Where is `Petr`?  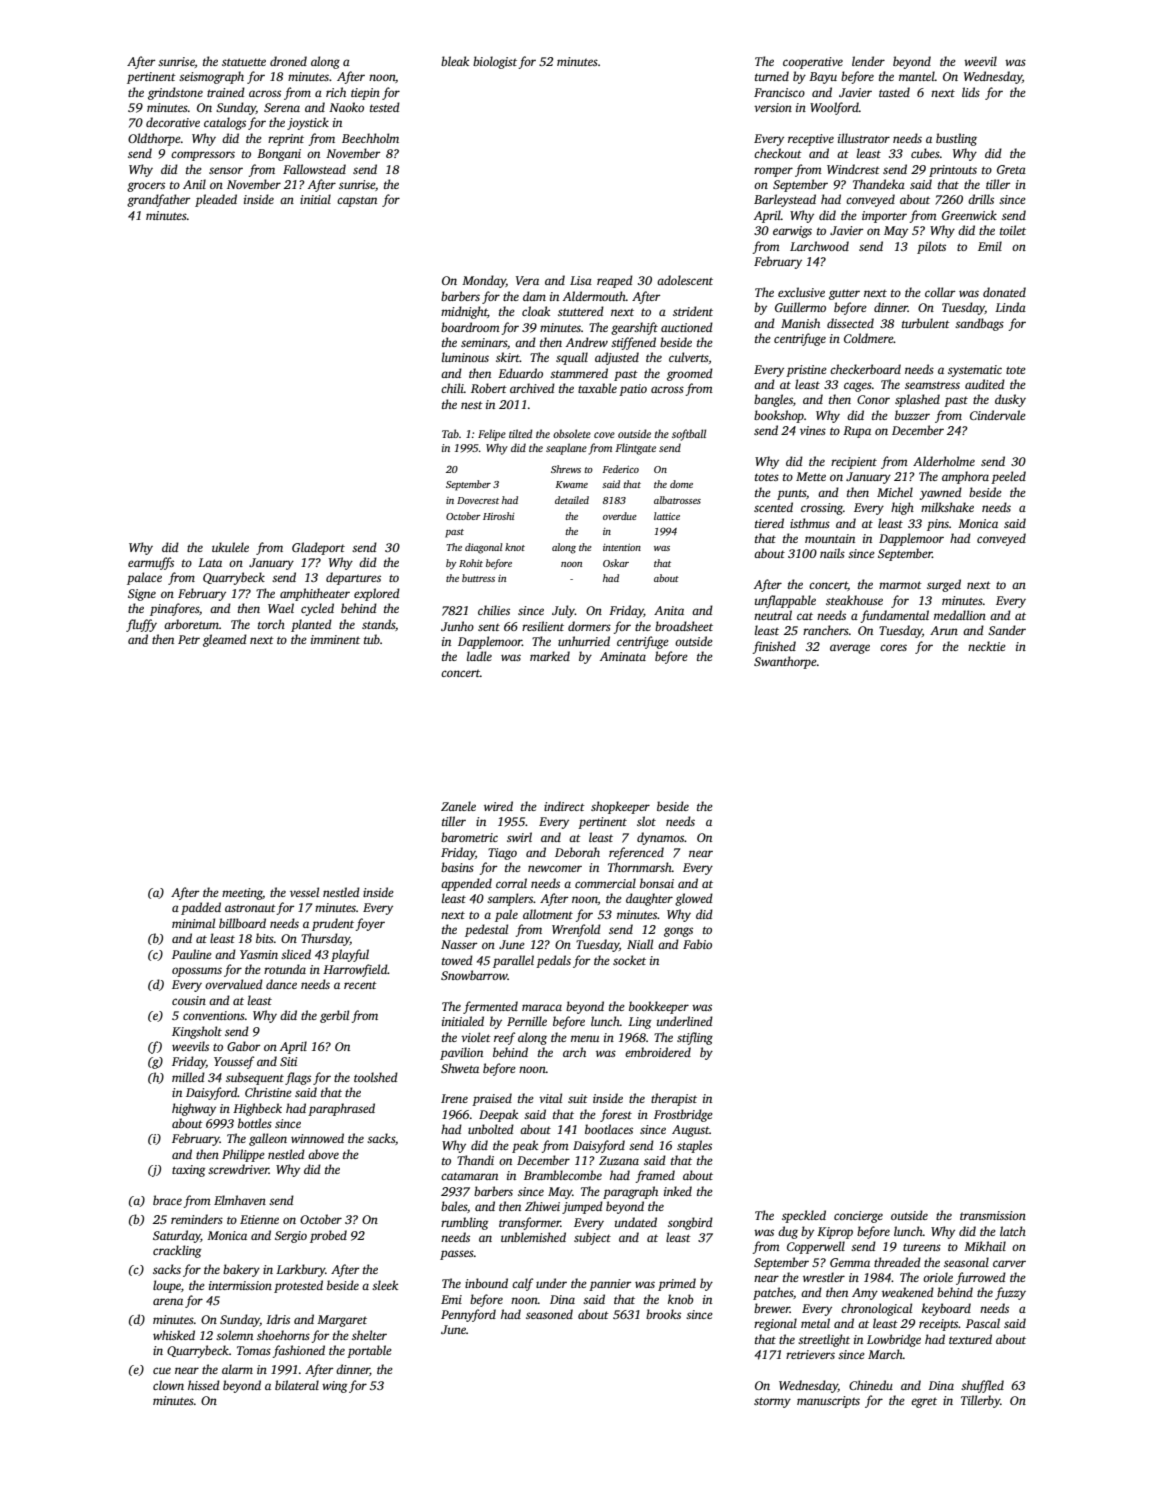
Petr is located at coordinates (189, 639).
